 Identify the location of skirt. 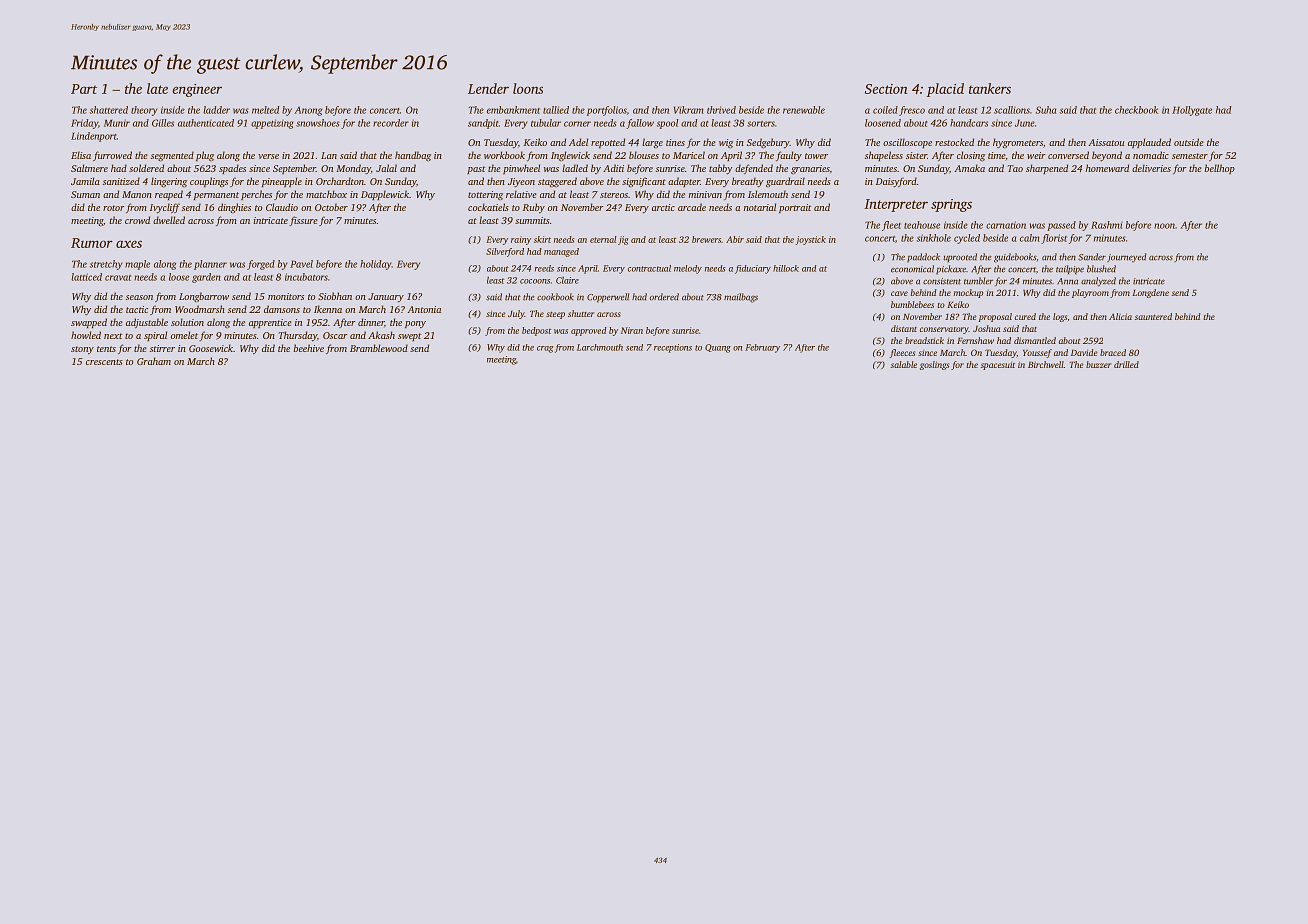
(542, 239).
